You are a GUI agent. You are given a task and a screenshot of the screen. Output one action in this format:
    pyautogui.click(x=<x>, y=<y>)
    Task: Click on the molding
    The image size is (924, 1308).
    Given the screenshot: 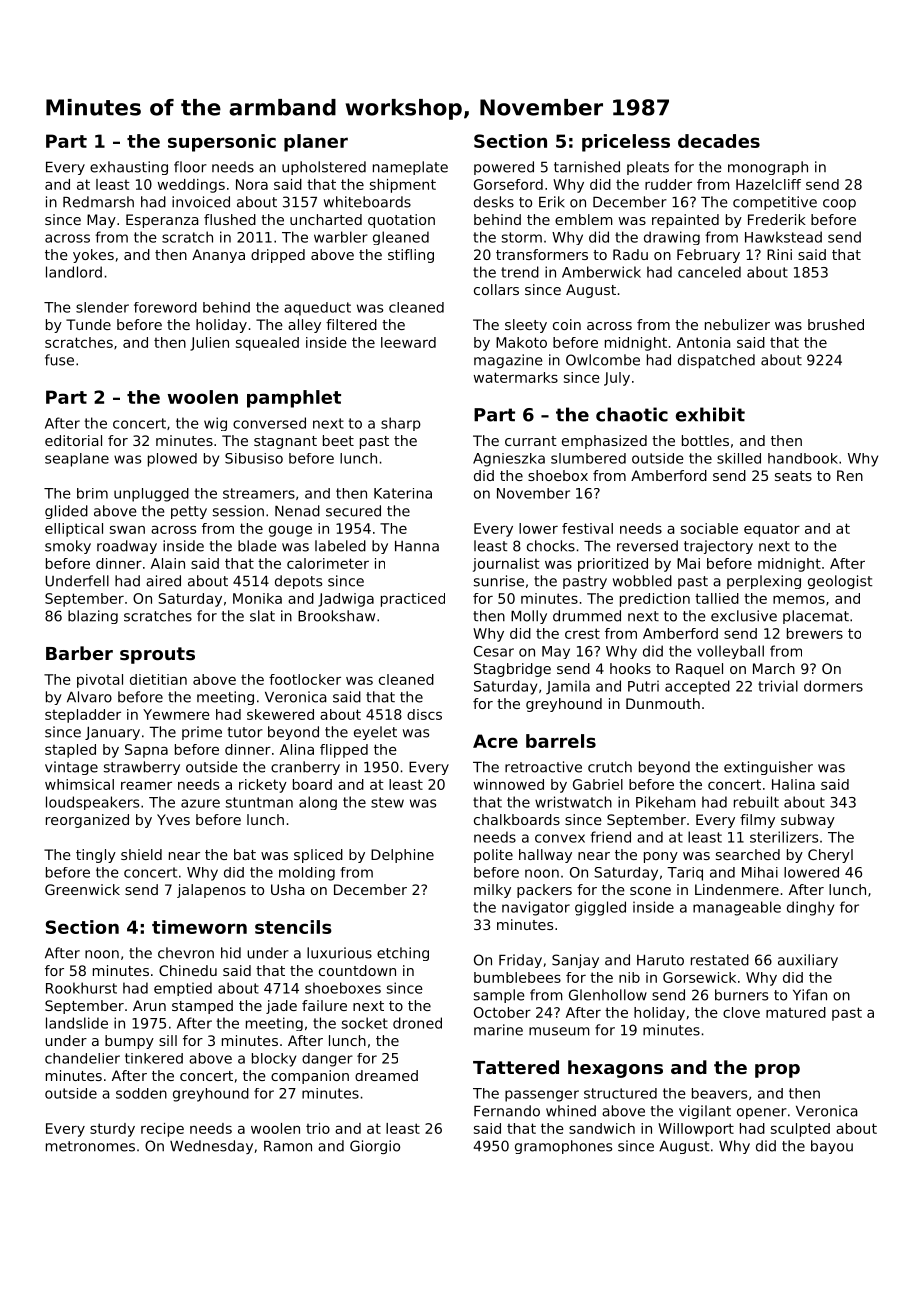 What is the action you would take?
    pyautogui.click(x=307, y=874)
